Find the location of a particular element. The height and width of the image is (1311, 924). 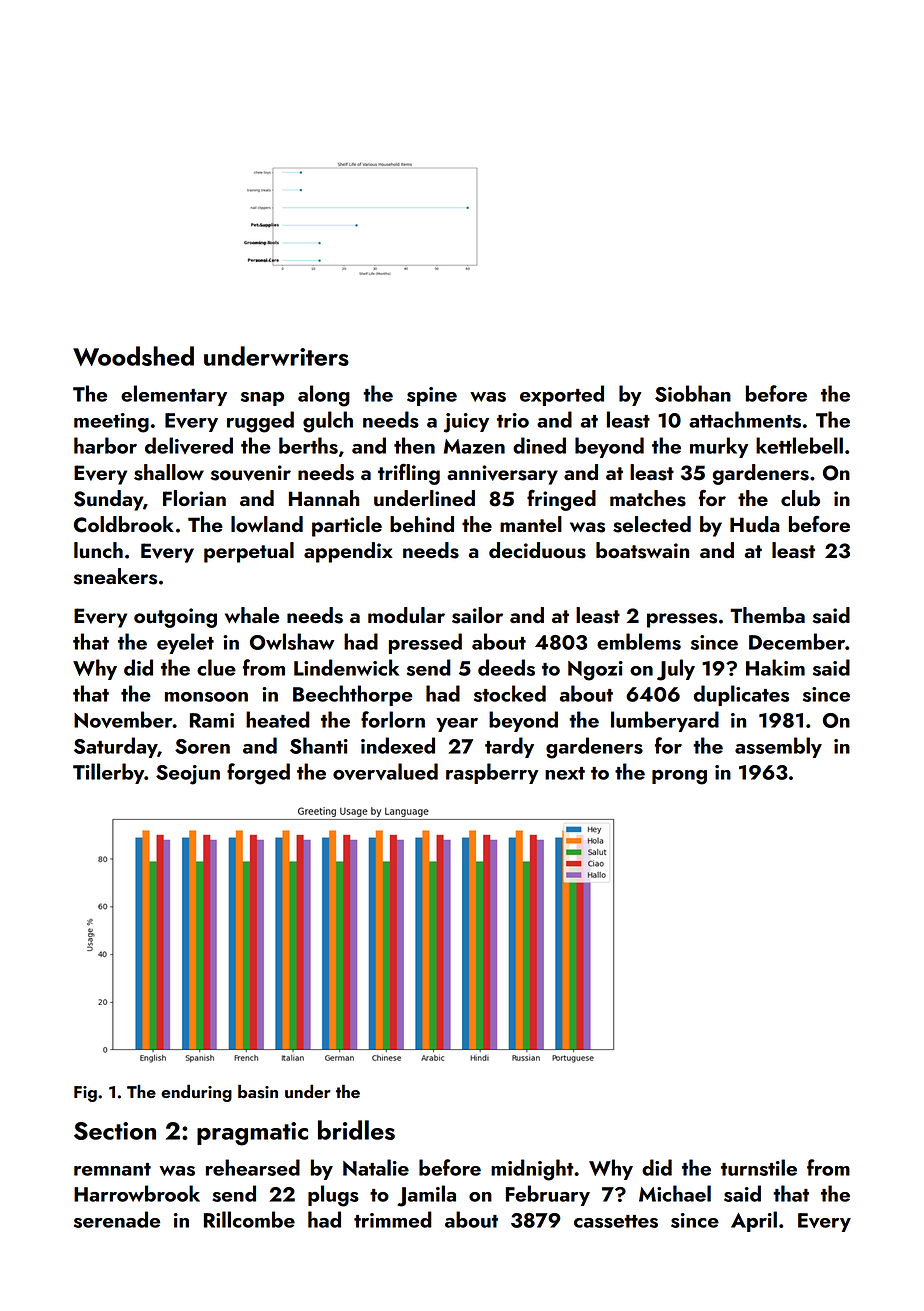

turnstile is located at coordinates (759, 1167).
